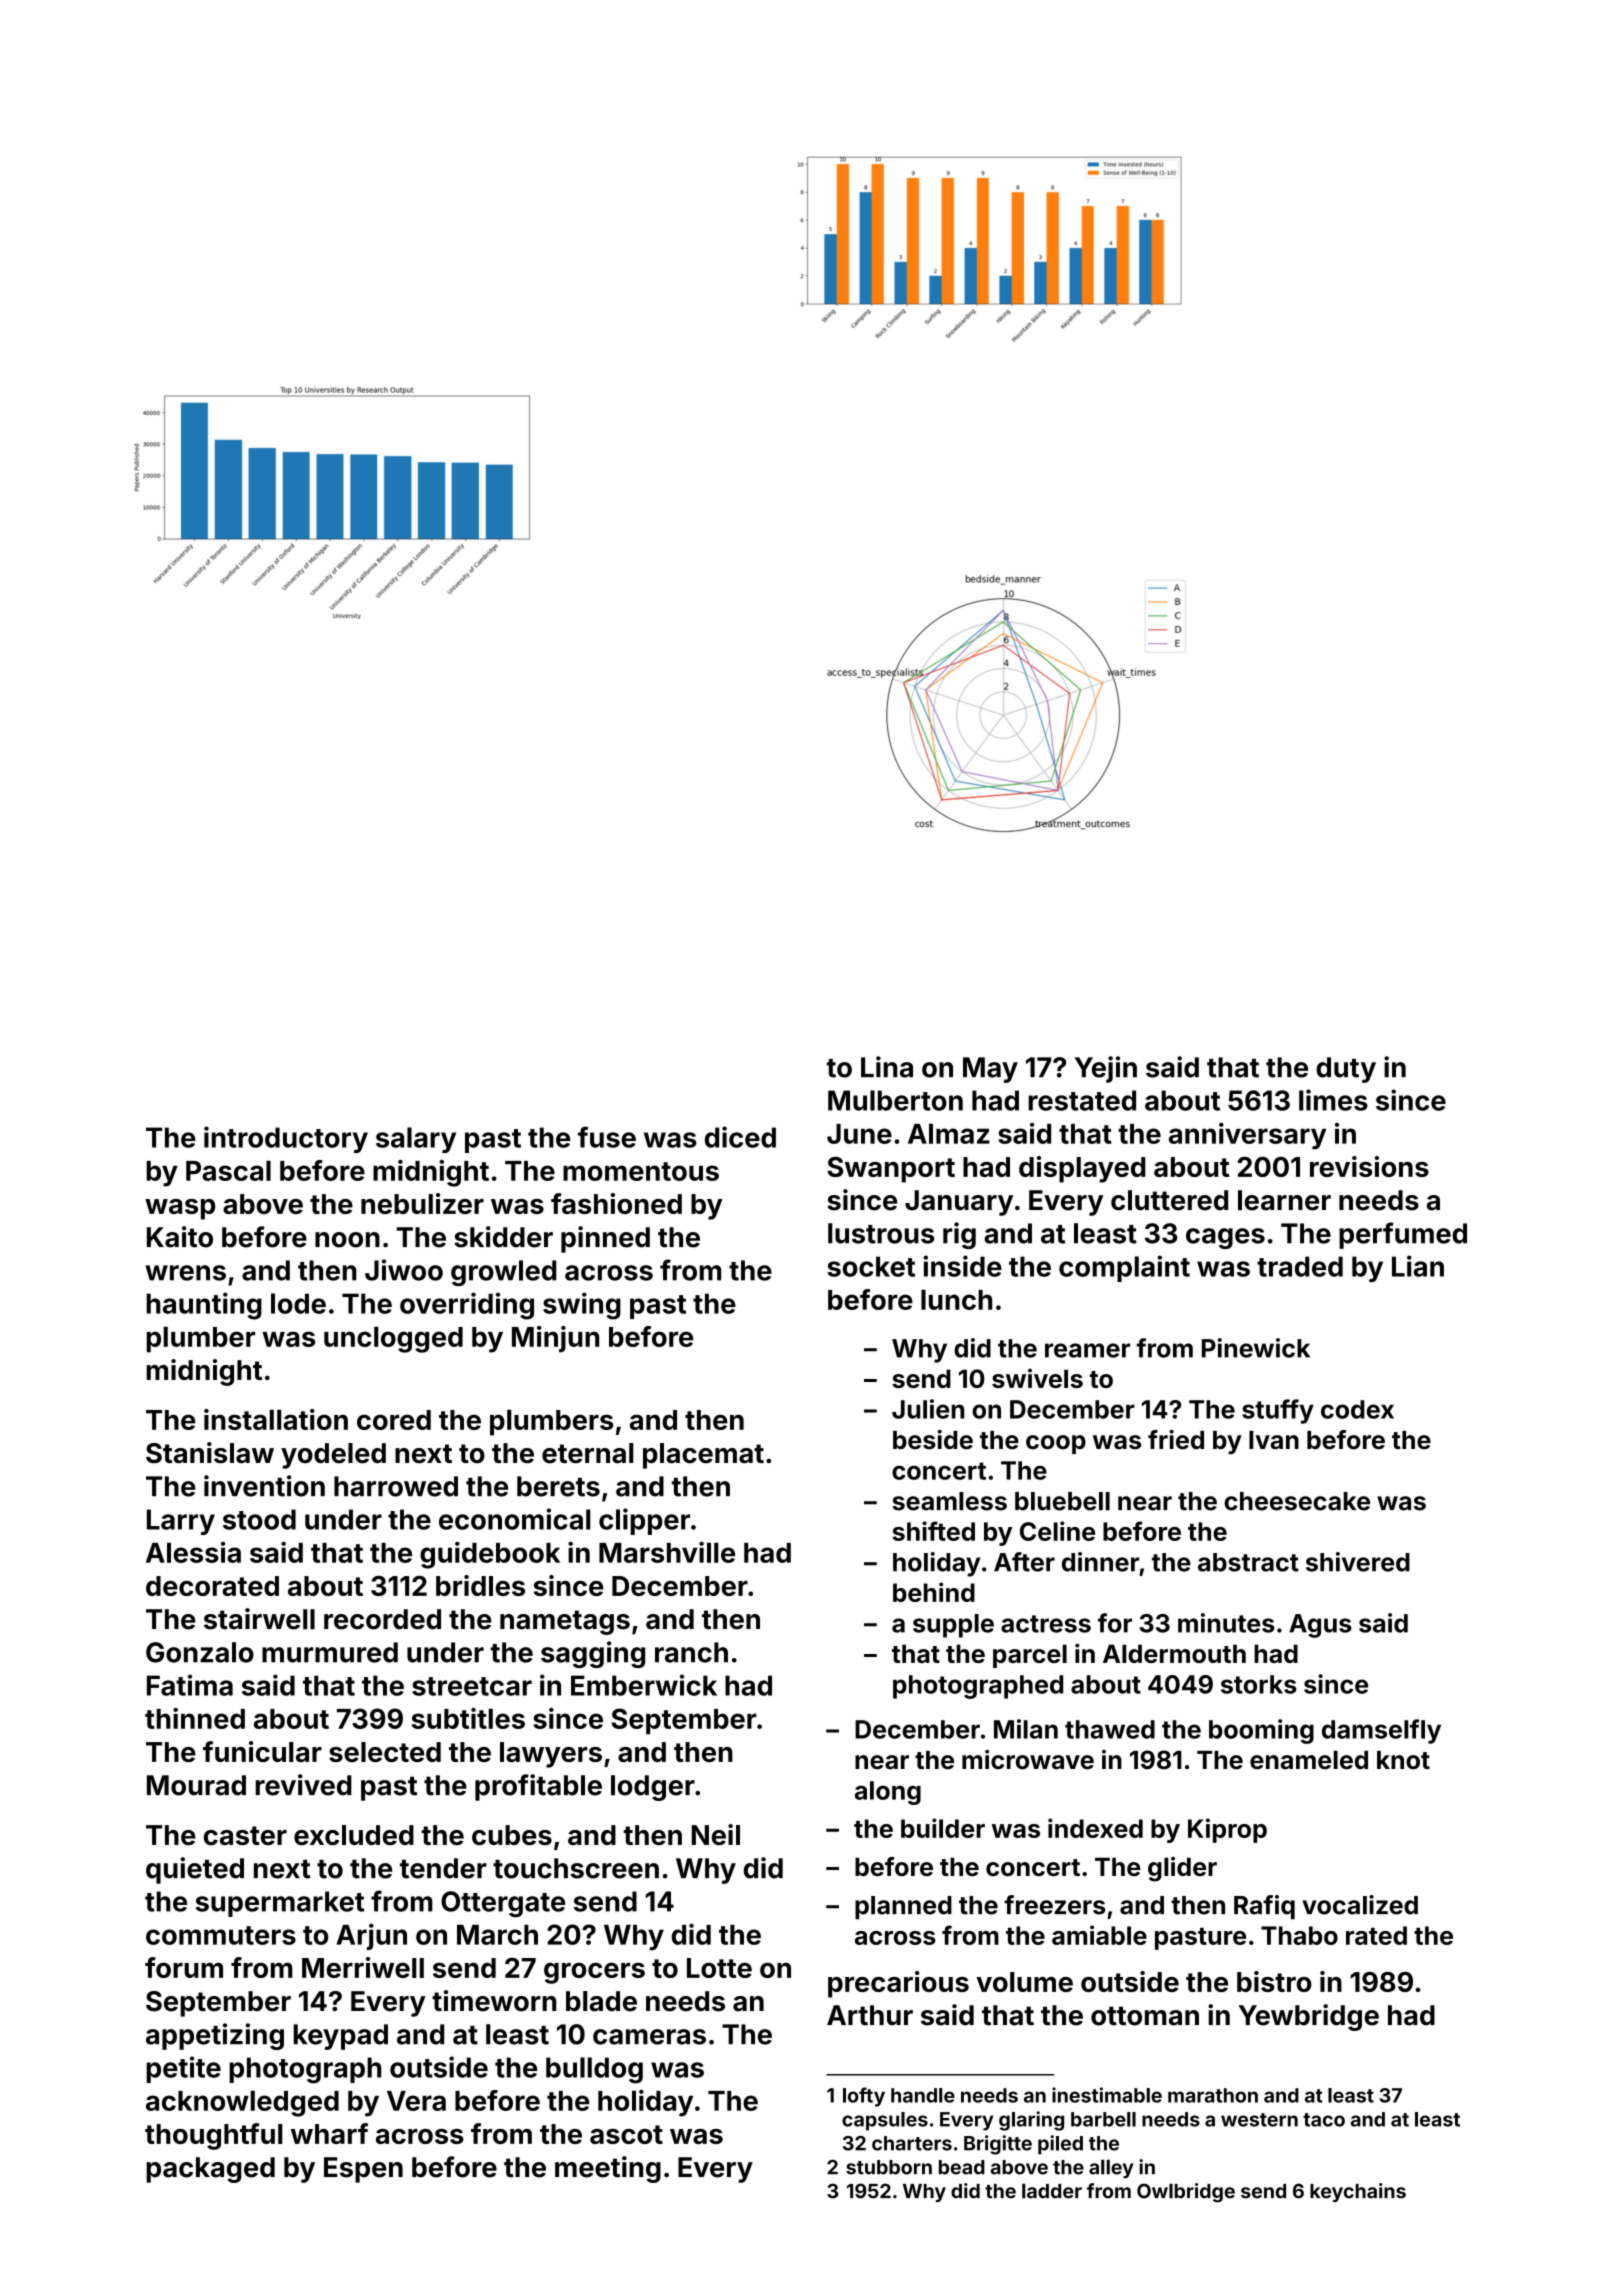 This screenshot has width=1620, height=2292. I want to click on indexed, so click(1095, 1828).
